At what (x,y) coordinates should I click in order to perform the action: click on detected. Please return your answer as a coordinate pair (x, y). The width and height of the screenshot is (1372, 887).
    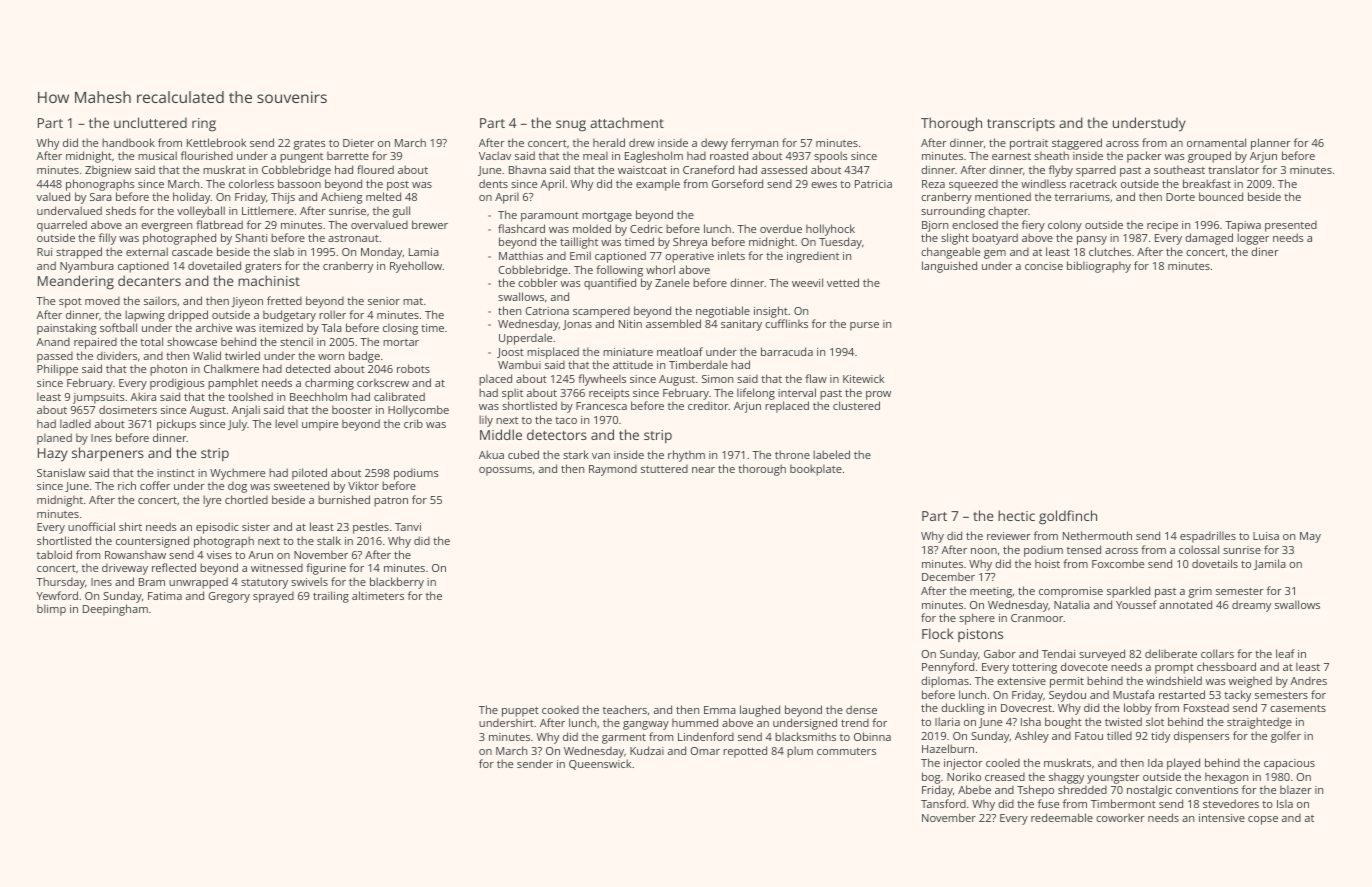
    Looking at the image, I should click on (308, 368).
